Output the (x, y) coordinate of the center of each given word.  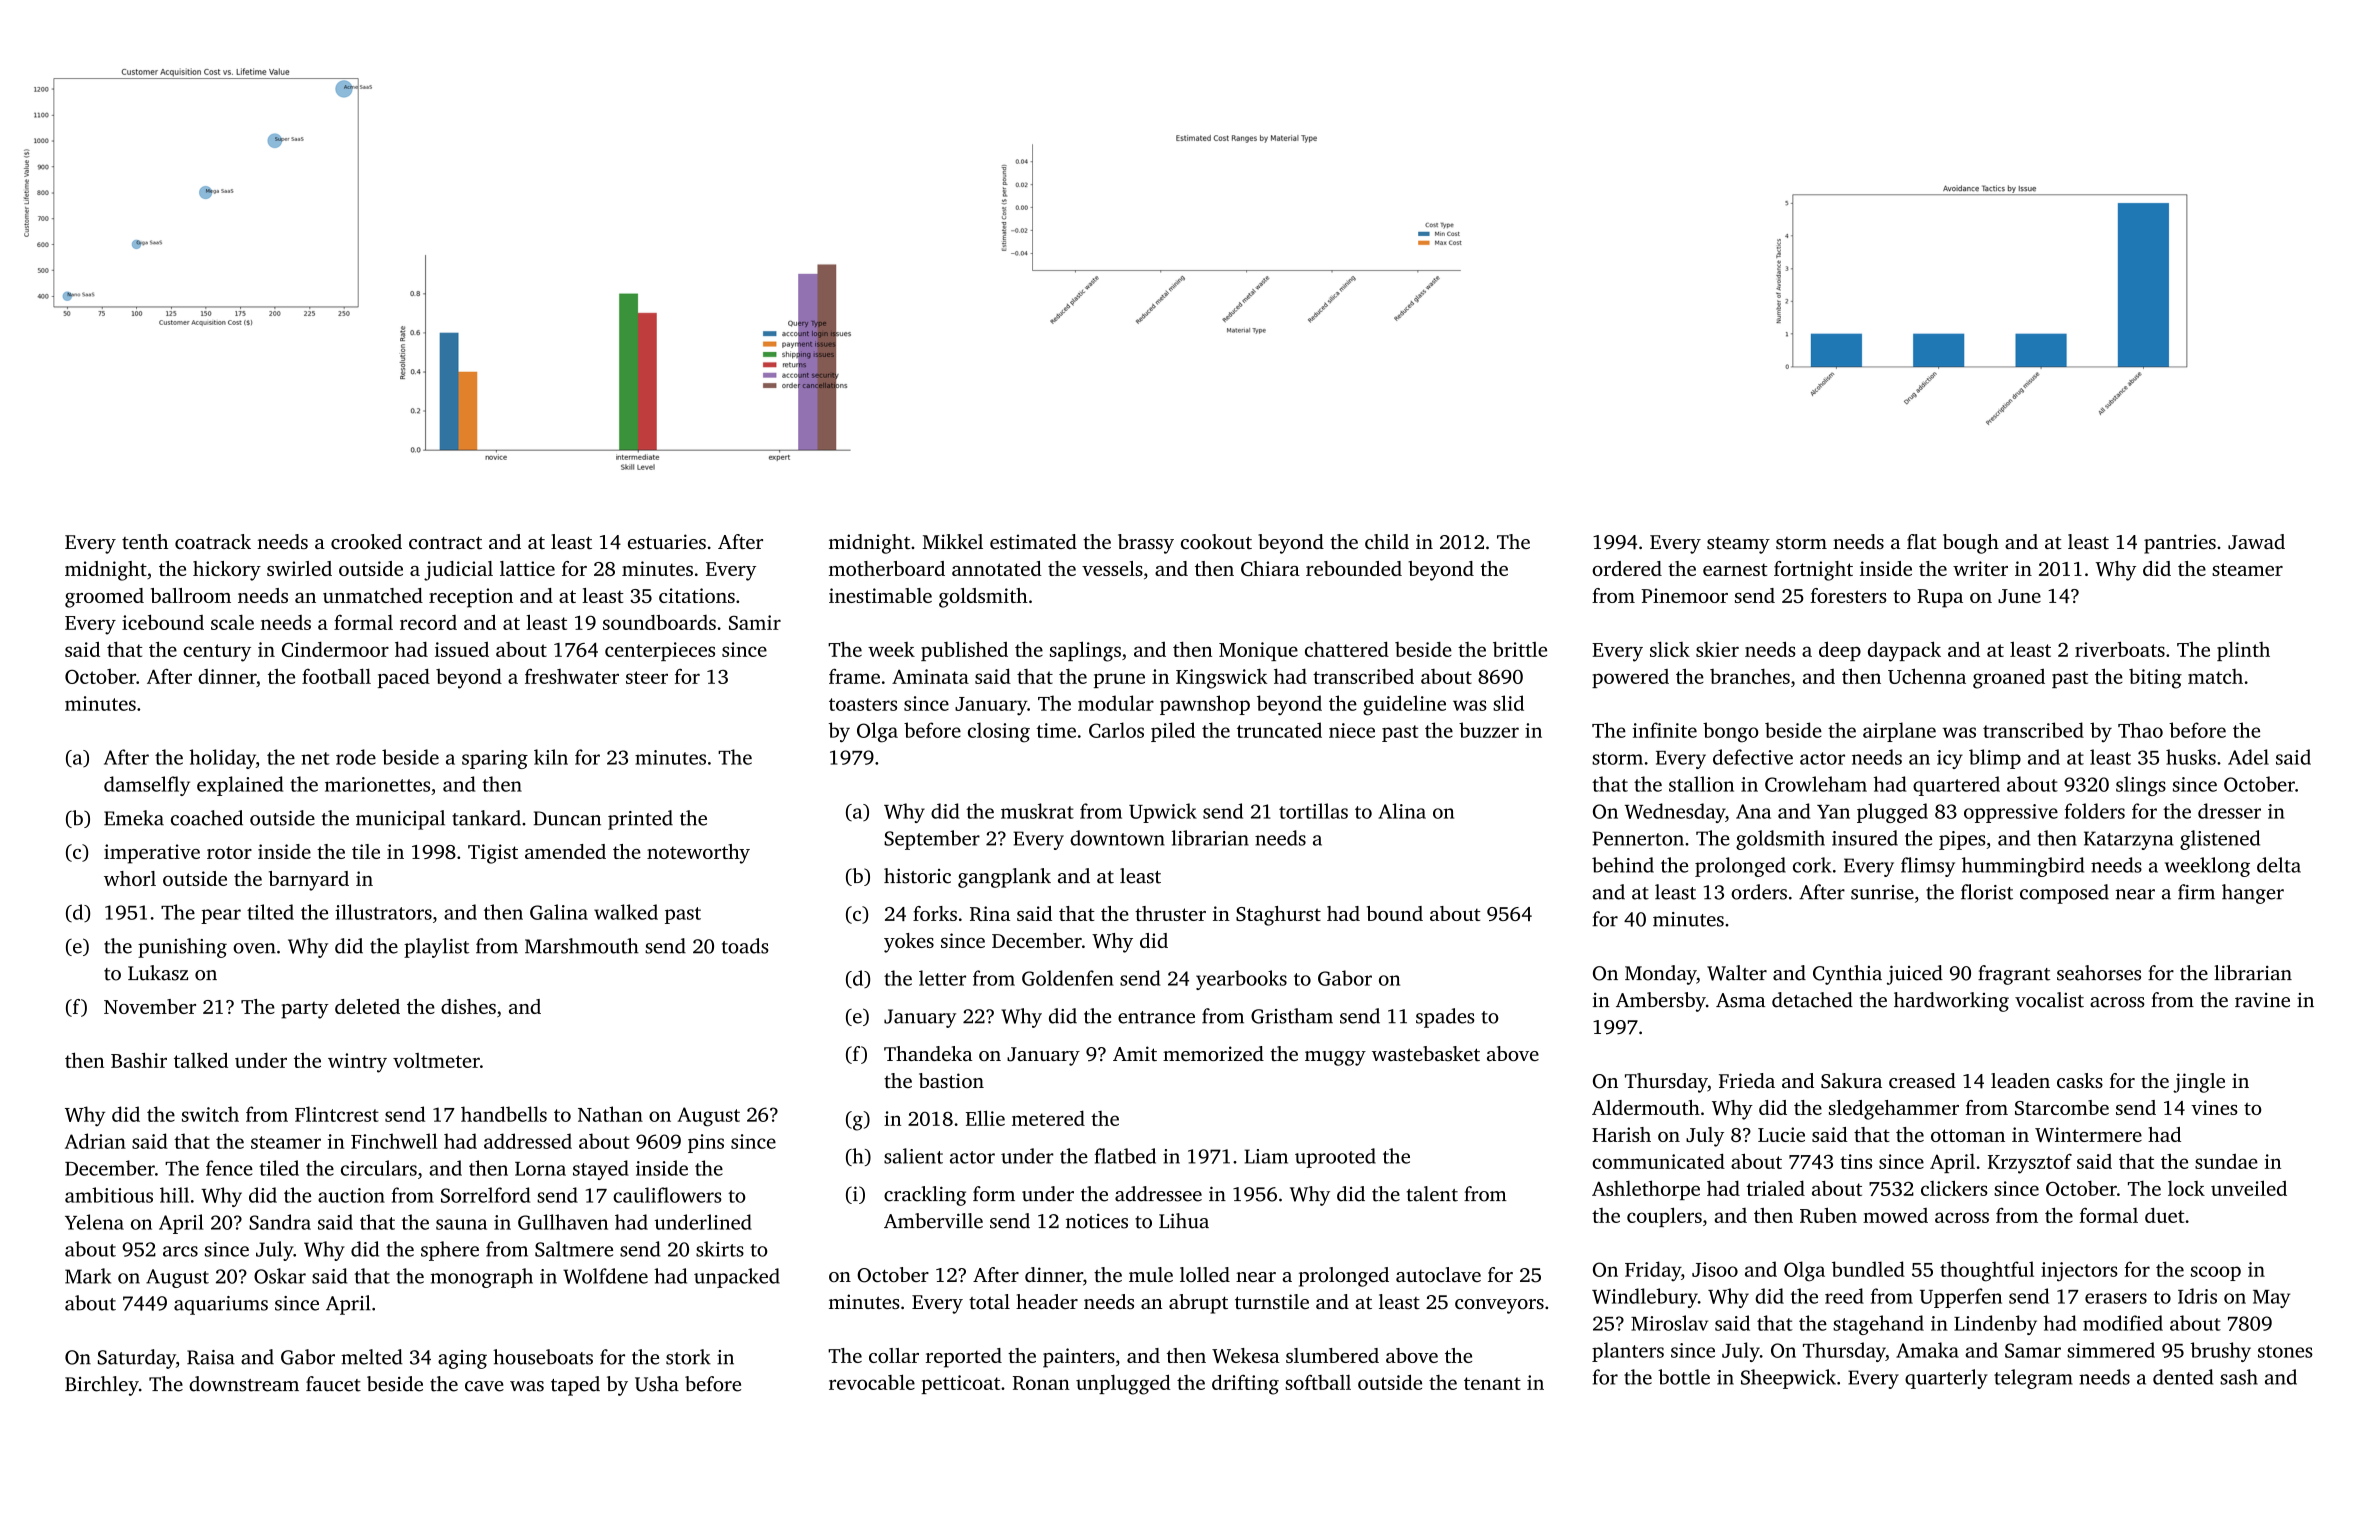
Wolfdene (605, 1276)
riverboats (2120, 649)
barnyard (309, 881)
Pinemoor (1684, 595)
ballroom (191, 595)
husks (2191, 757)
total (989, 1301)
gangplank (1004, 878)
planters (1628, 1352)
